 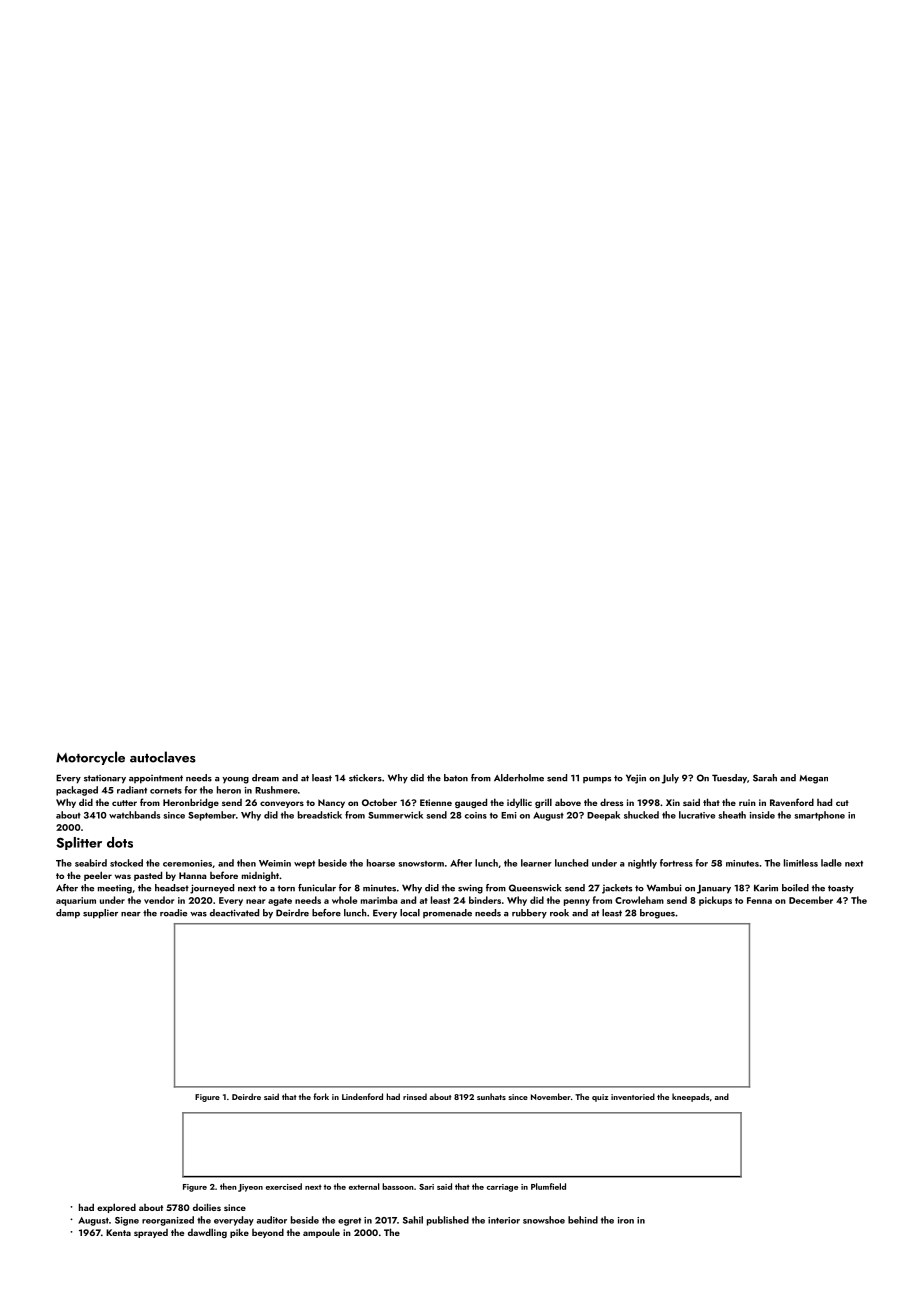 What do you see at coordinates (148, 876) in the image?
I see `pasted` at bounding box center [148, 876].
